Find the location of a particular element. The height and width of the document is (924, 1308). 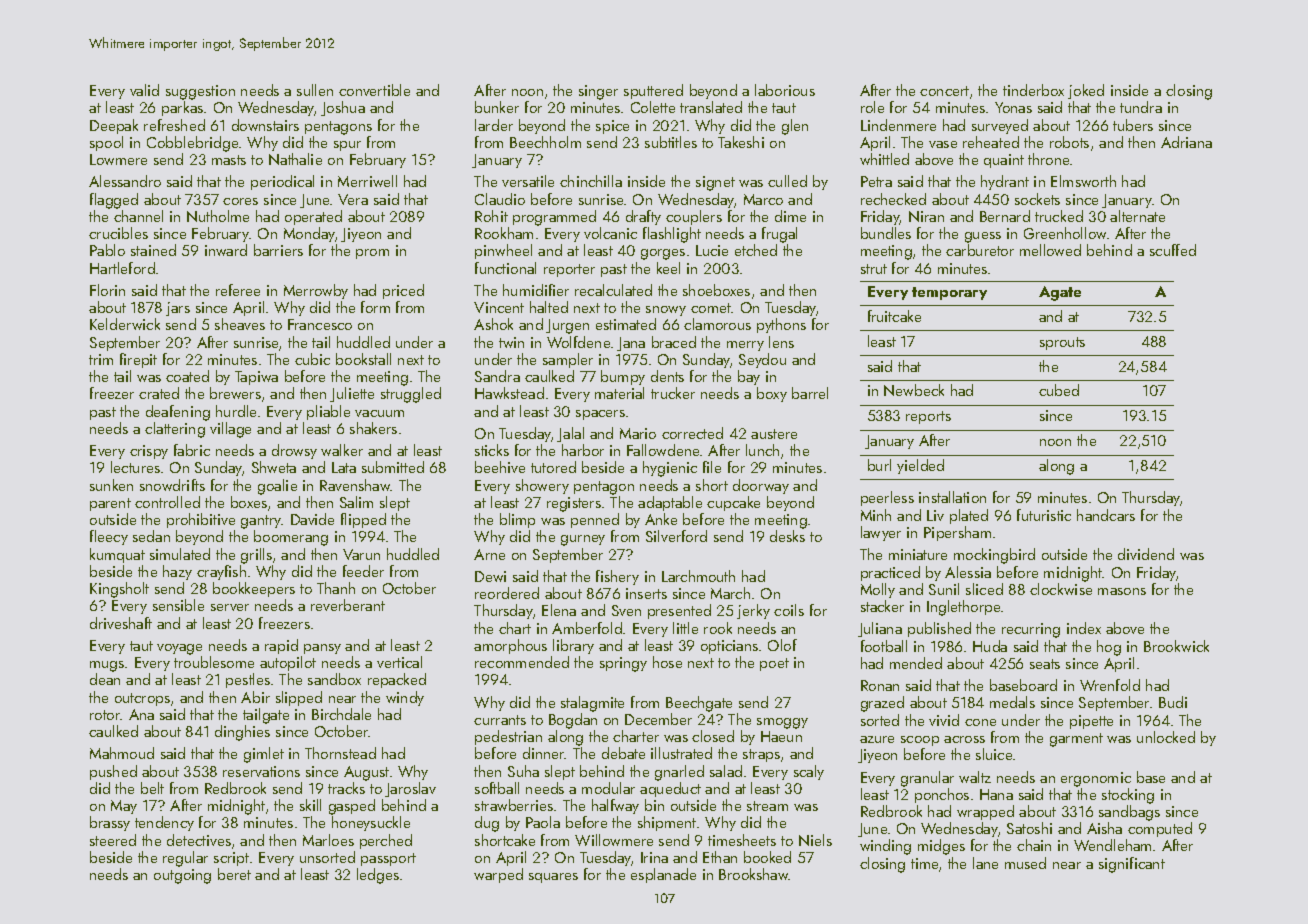

straps is located at coordinates (761, 755).
